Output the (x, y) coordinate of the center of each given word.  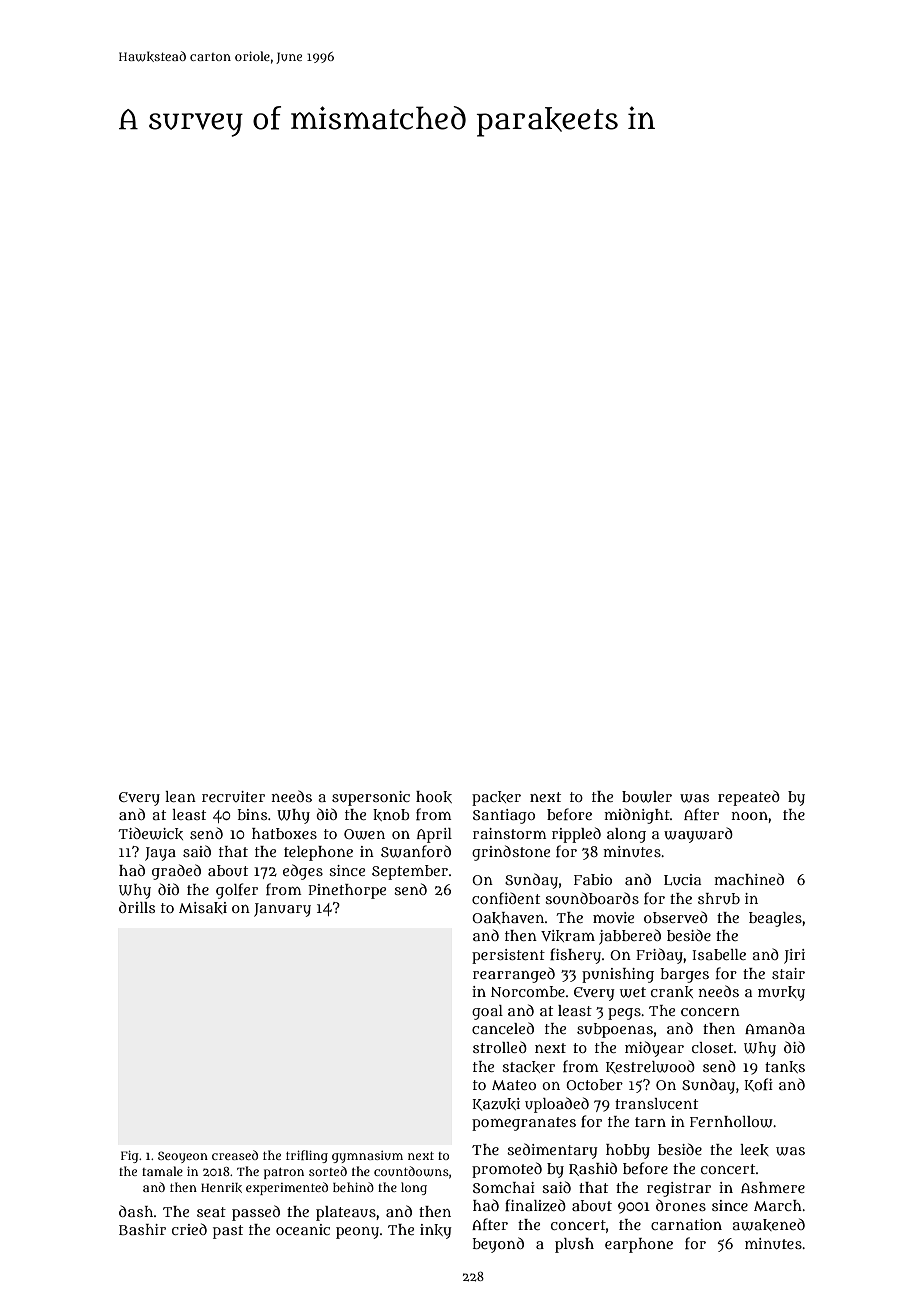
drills (137, 907)
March (778, 1205)
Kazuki (496, 1104)
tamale (162, 1171)
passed (256, 1213)
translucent (656, 1103)
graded (176, 872)
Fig (130, 1157)
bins (252, 814)
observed (676, 917)
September (410, 872)
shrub (719, 898)
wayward (698, 835)
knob (391, 815)
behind (353, 1187)
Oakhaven (508, 918)
